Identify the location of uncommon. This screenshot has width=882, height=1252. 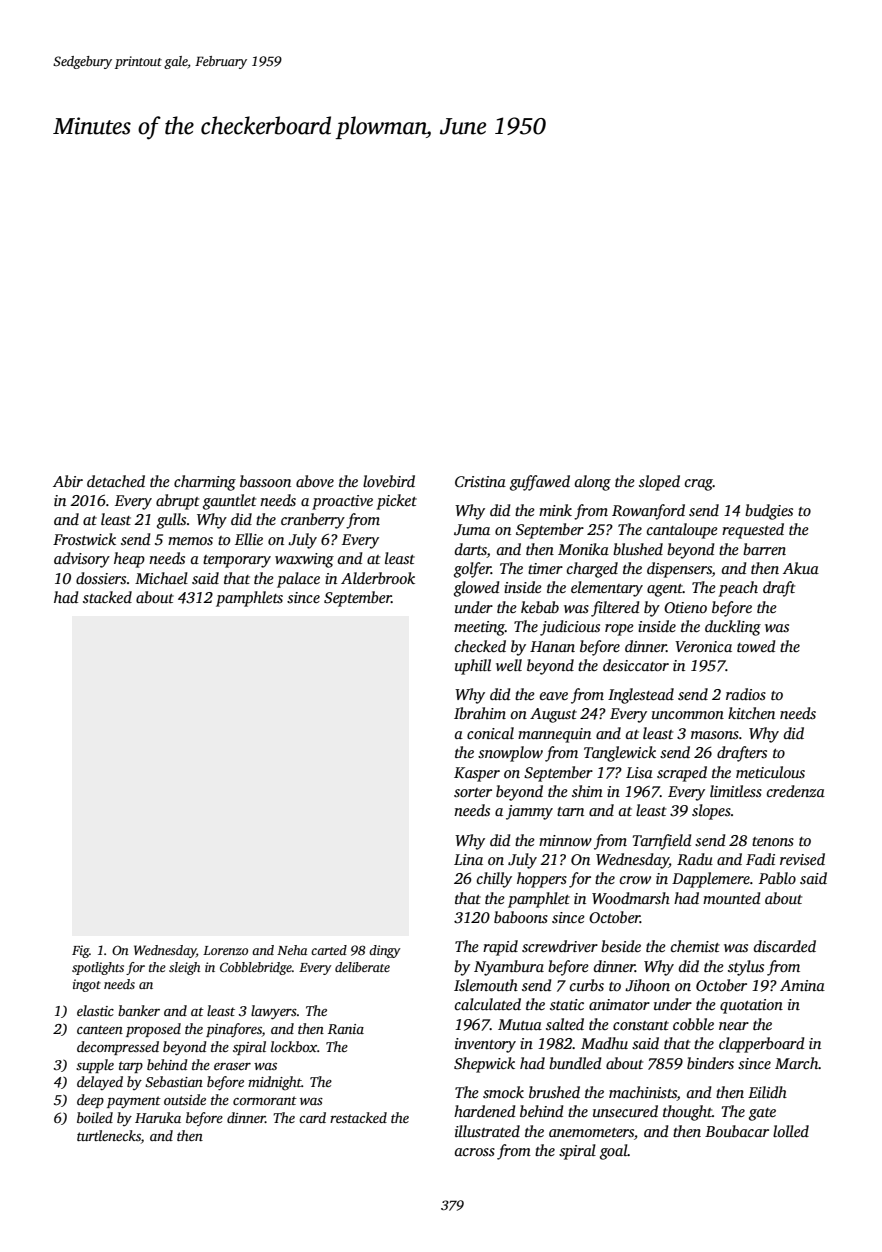
(688, 715).
